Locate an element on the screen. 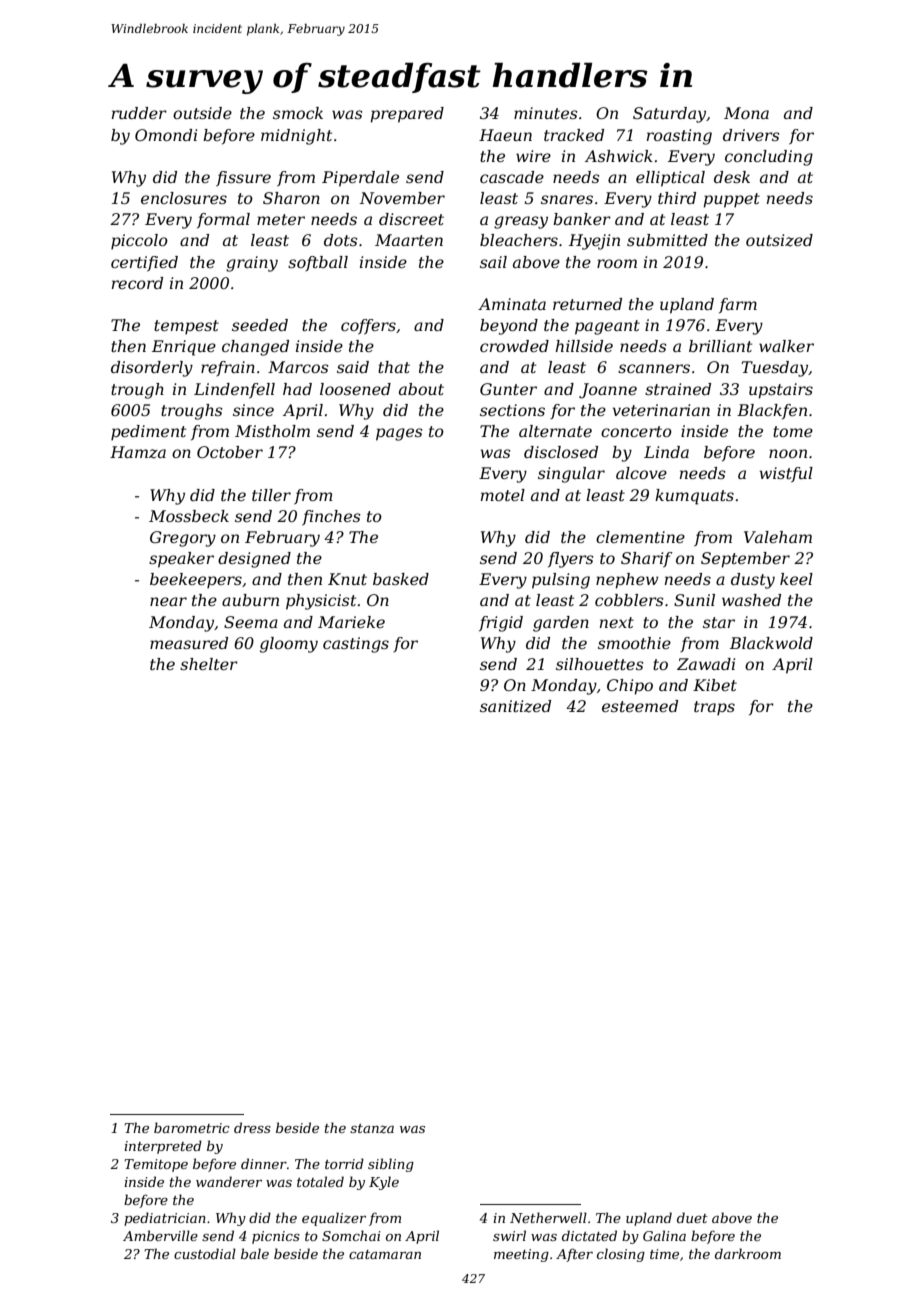  Amberville is located at coordinates (160, 1235).
